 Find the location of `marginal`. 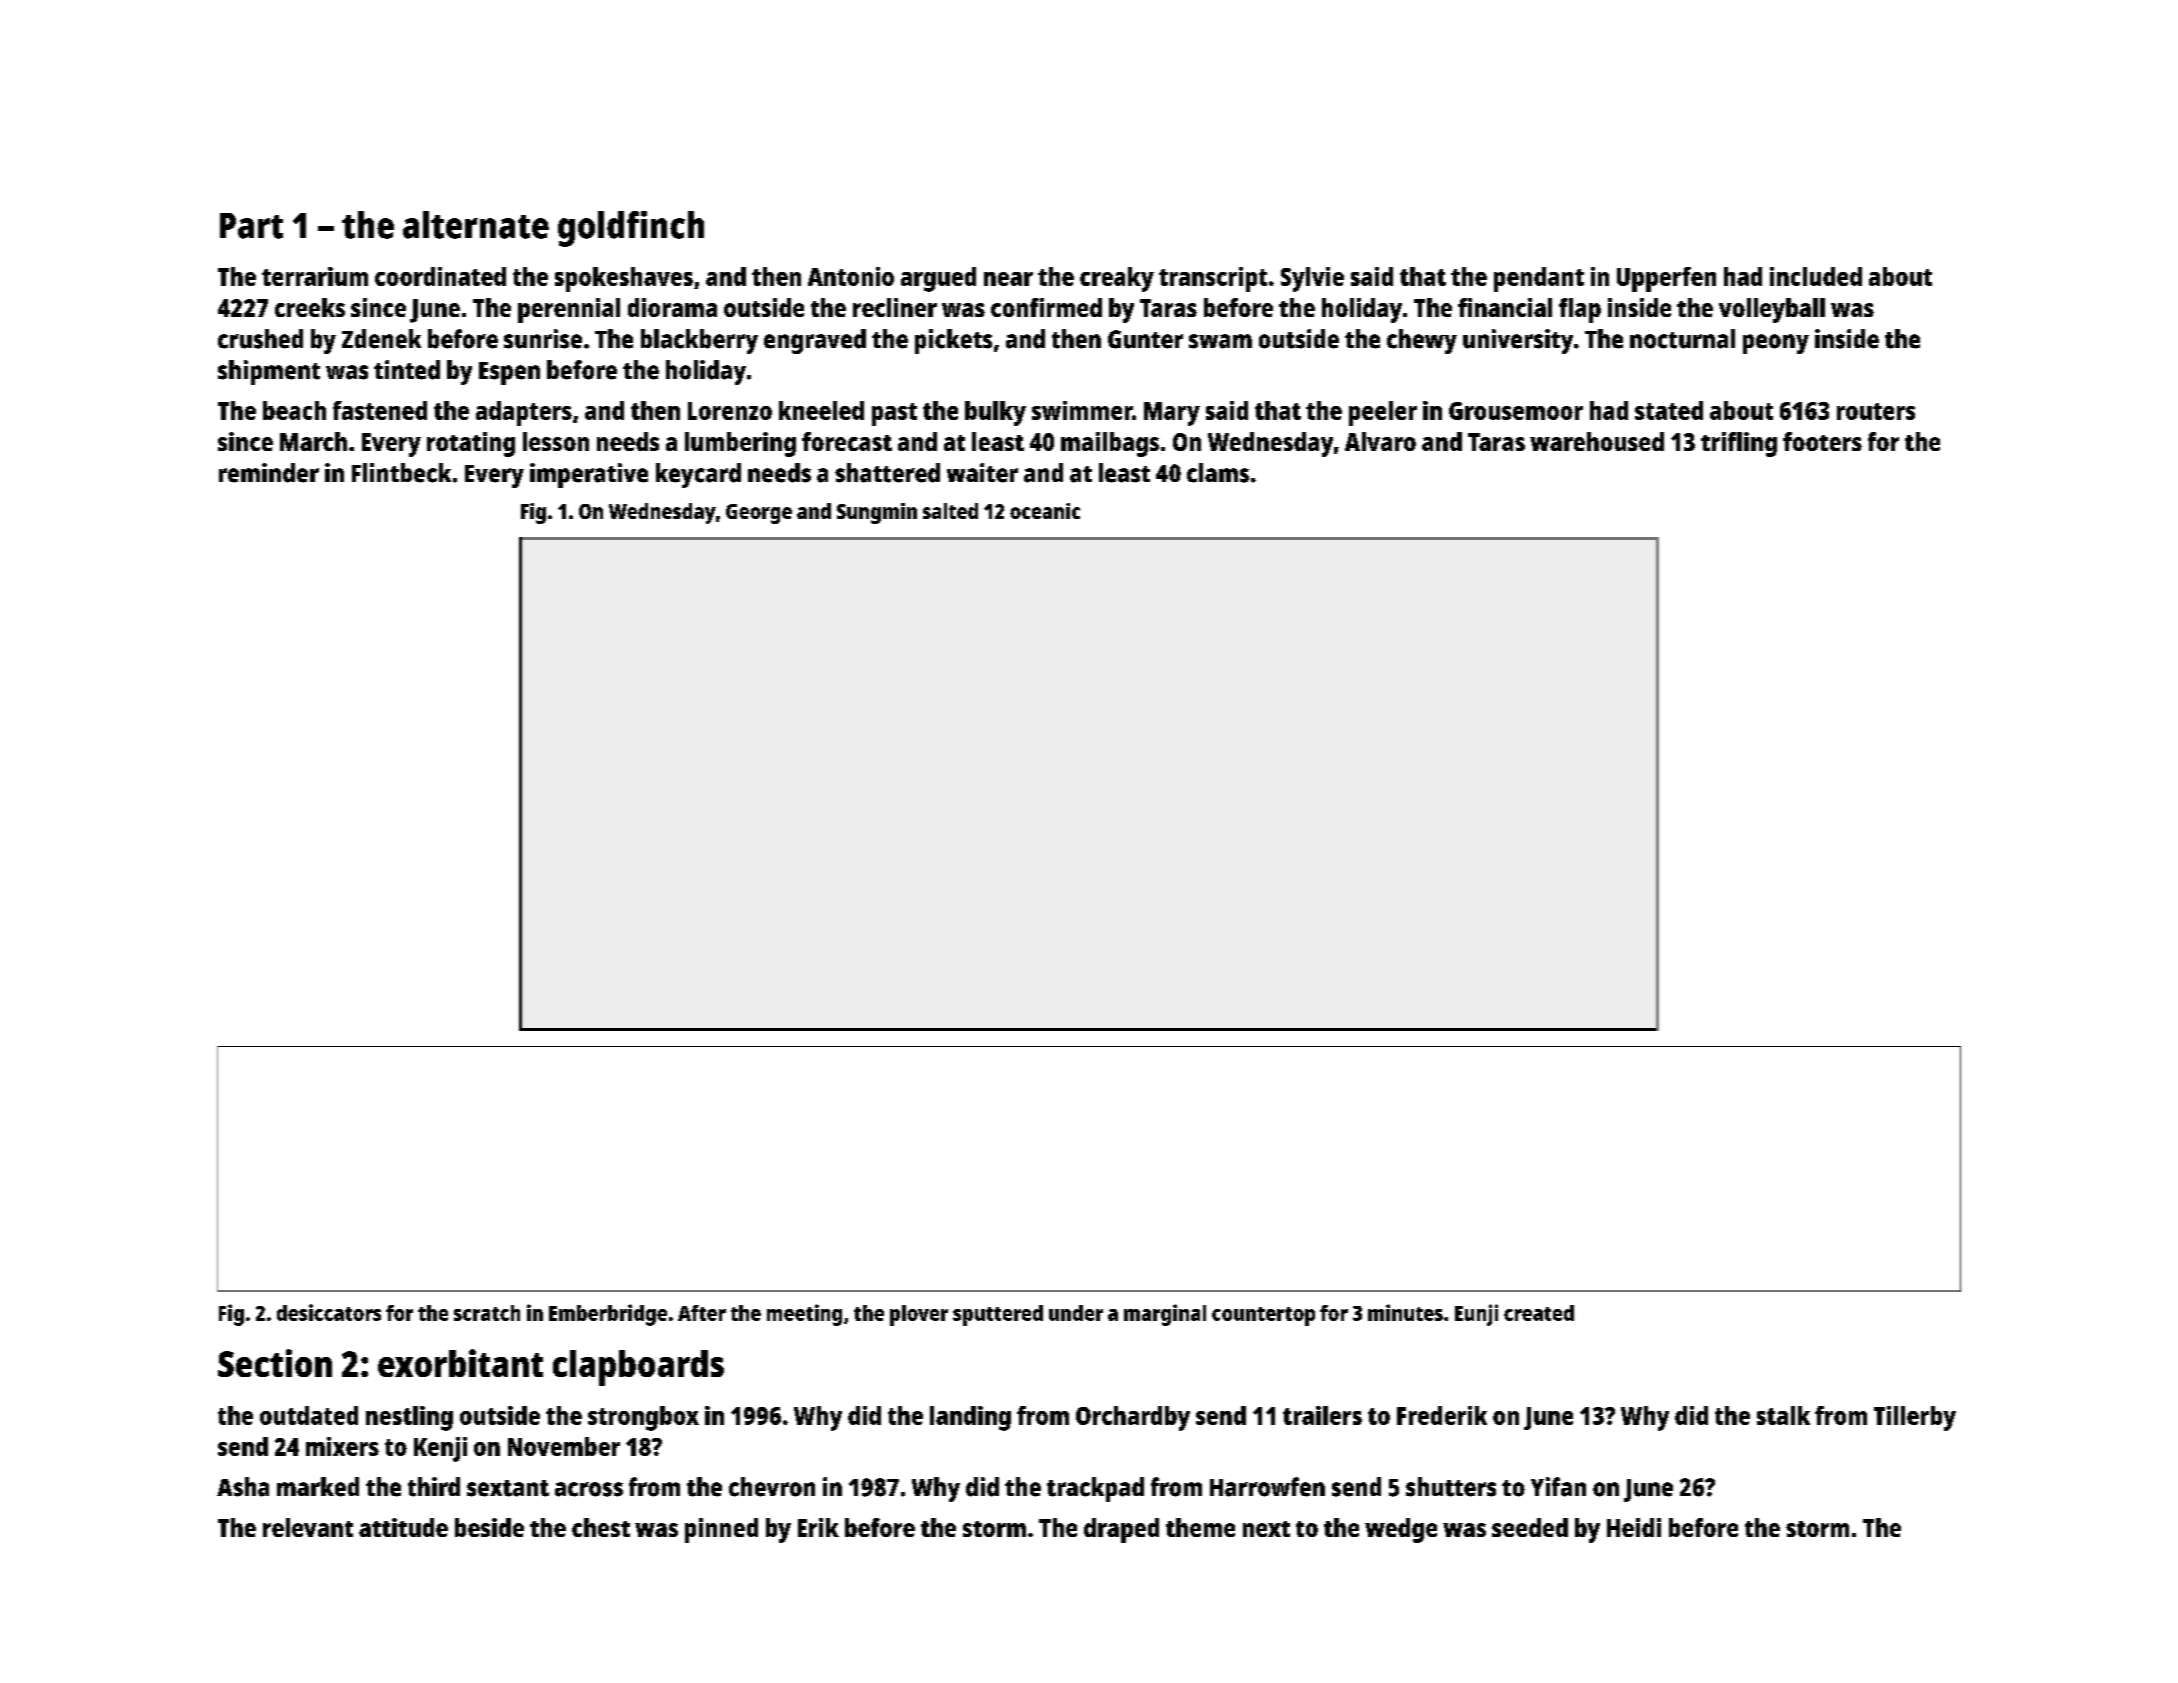

marginal is located at coordinates (1165, 1315).
